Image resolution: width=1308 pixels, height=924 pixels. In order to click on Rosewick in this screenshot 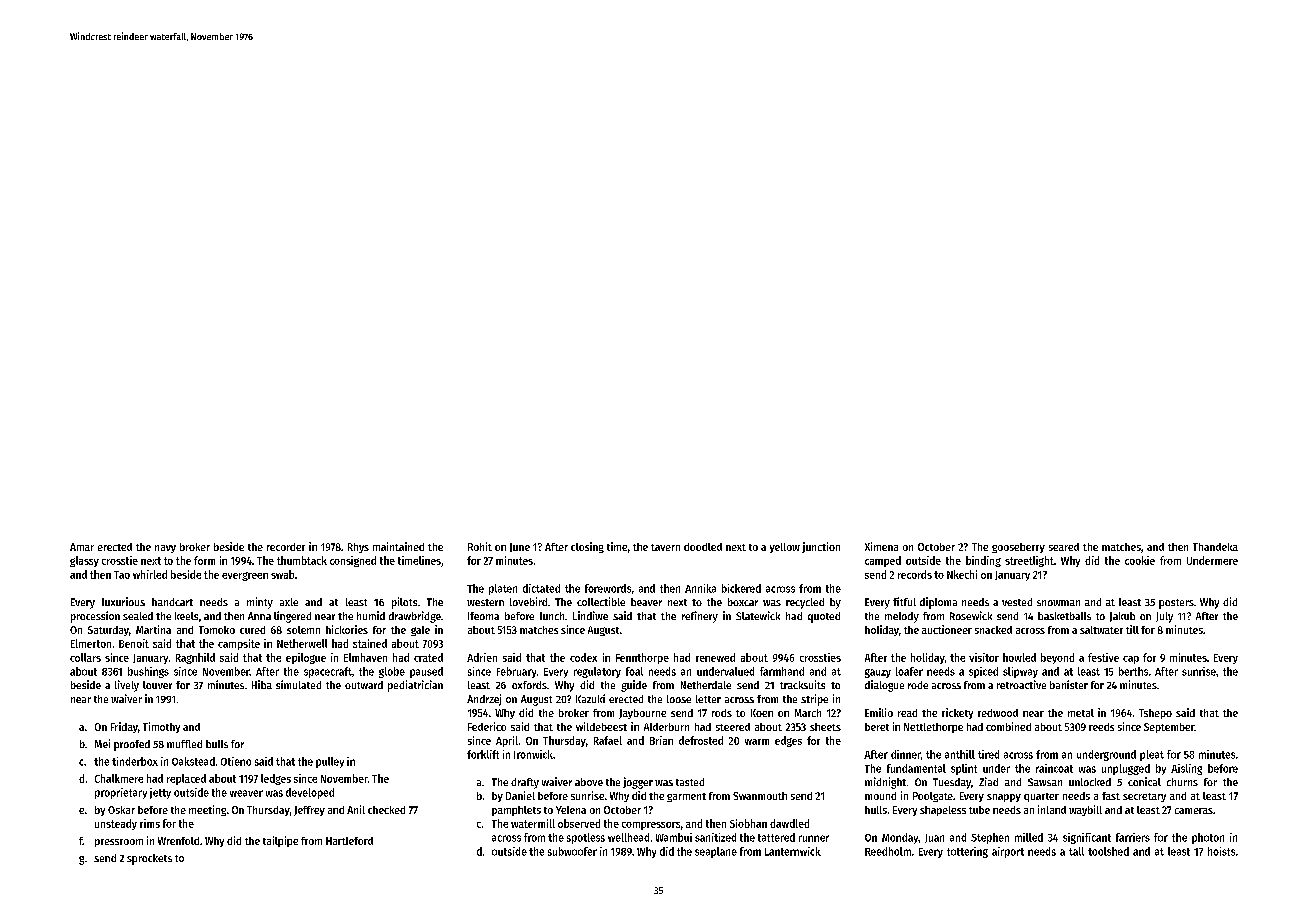, I will do `click(971, 615)`.
